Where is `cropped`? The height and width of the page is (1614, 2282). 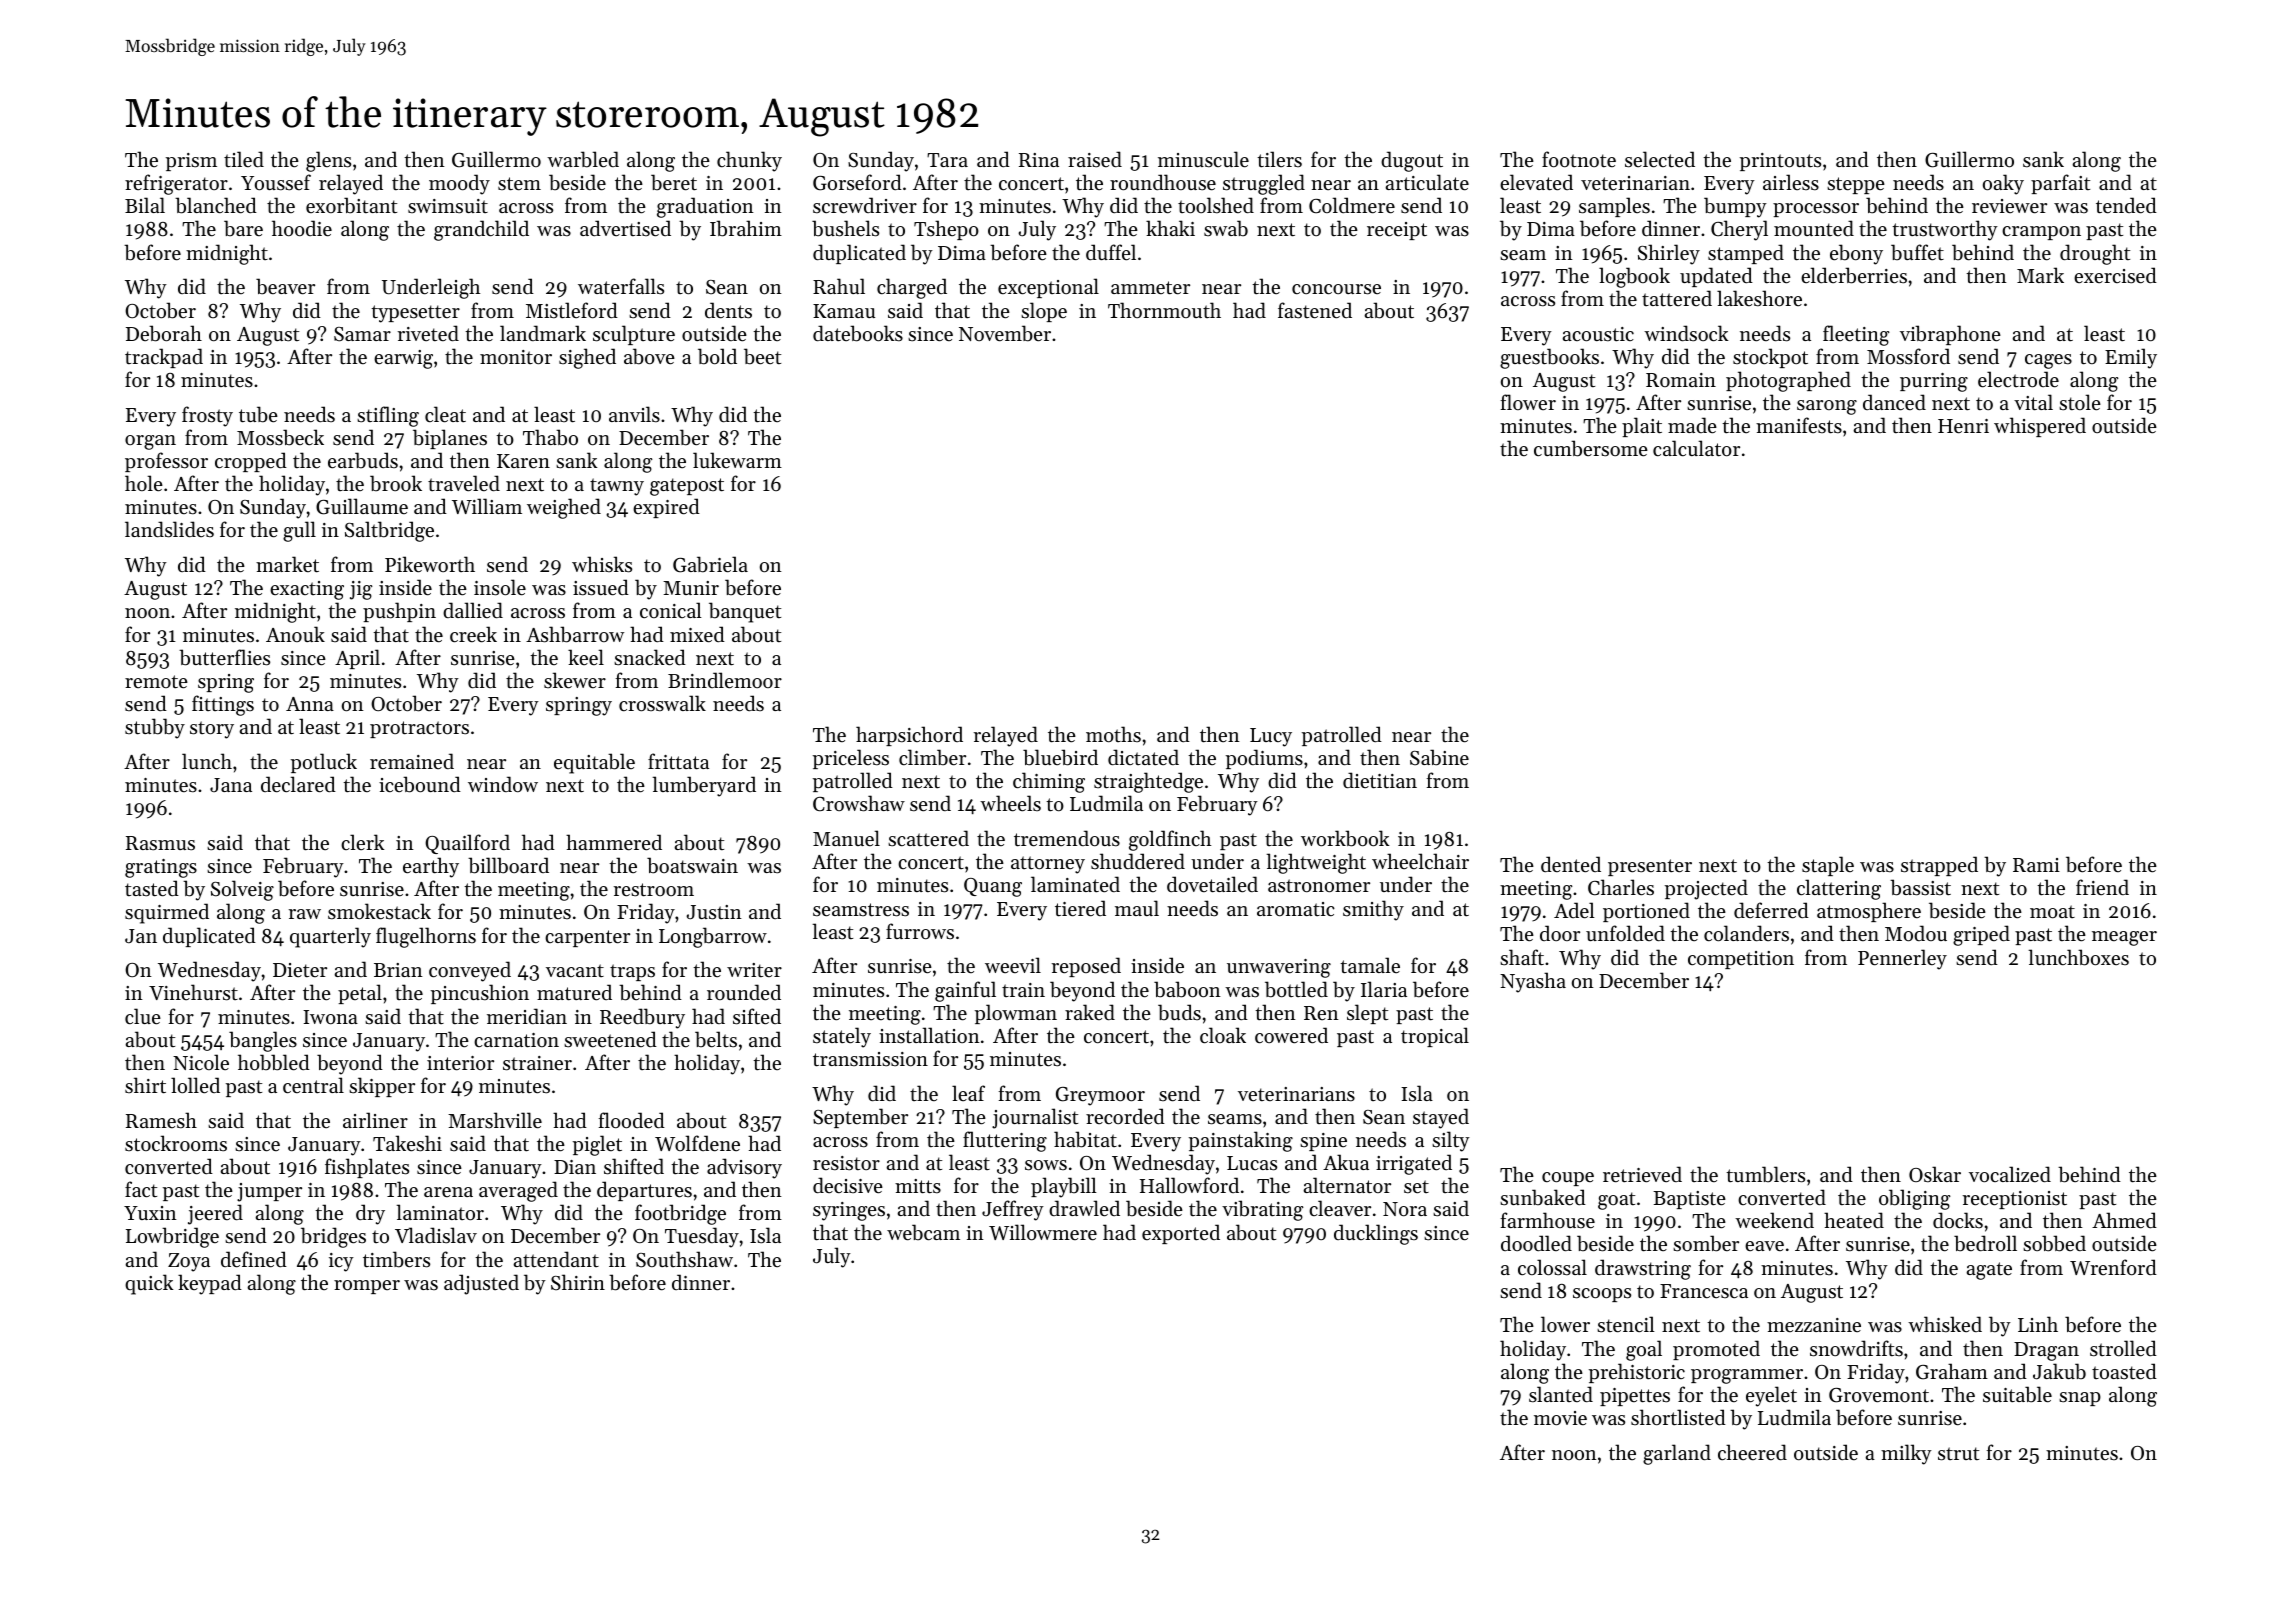
cropped is located at coordinates (251, 462).
